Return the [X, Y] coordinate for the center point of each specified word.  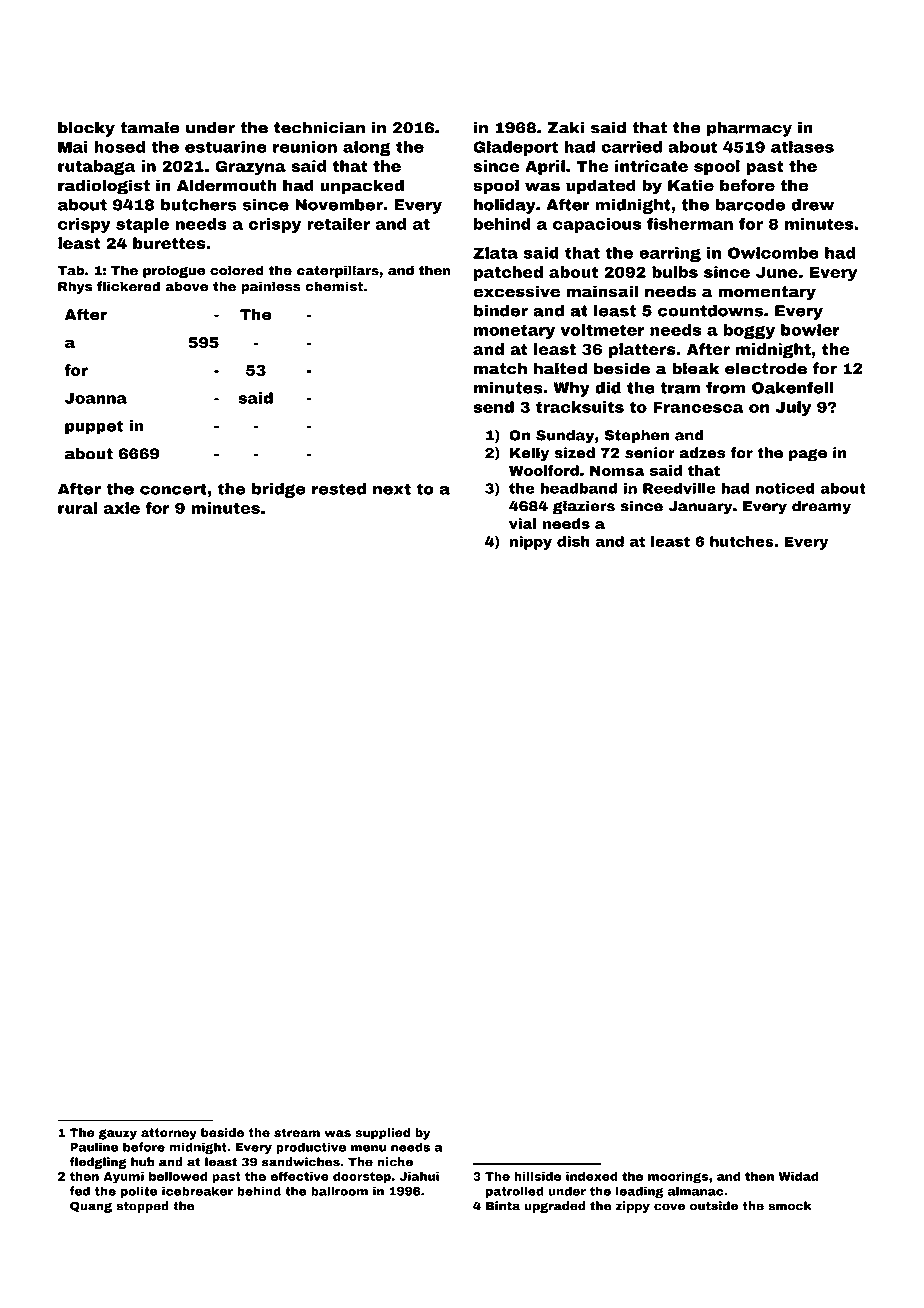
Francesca [698, 407]
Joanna [96, 398]
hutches [742, 541]
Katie [691, 185]
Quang [91, 1207]
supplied [382, 1134]
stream [297, 1132]
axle [121, 508]
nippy [531, 543]
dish [573, 541]
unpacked [362, 187]
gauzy [118, 1134]
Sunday [565, 436]
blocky [86, 129]
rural [77, 508]
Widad [798, 1176]
